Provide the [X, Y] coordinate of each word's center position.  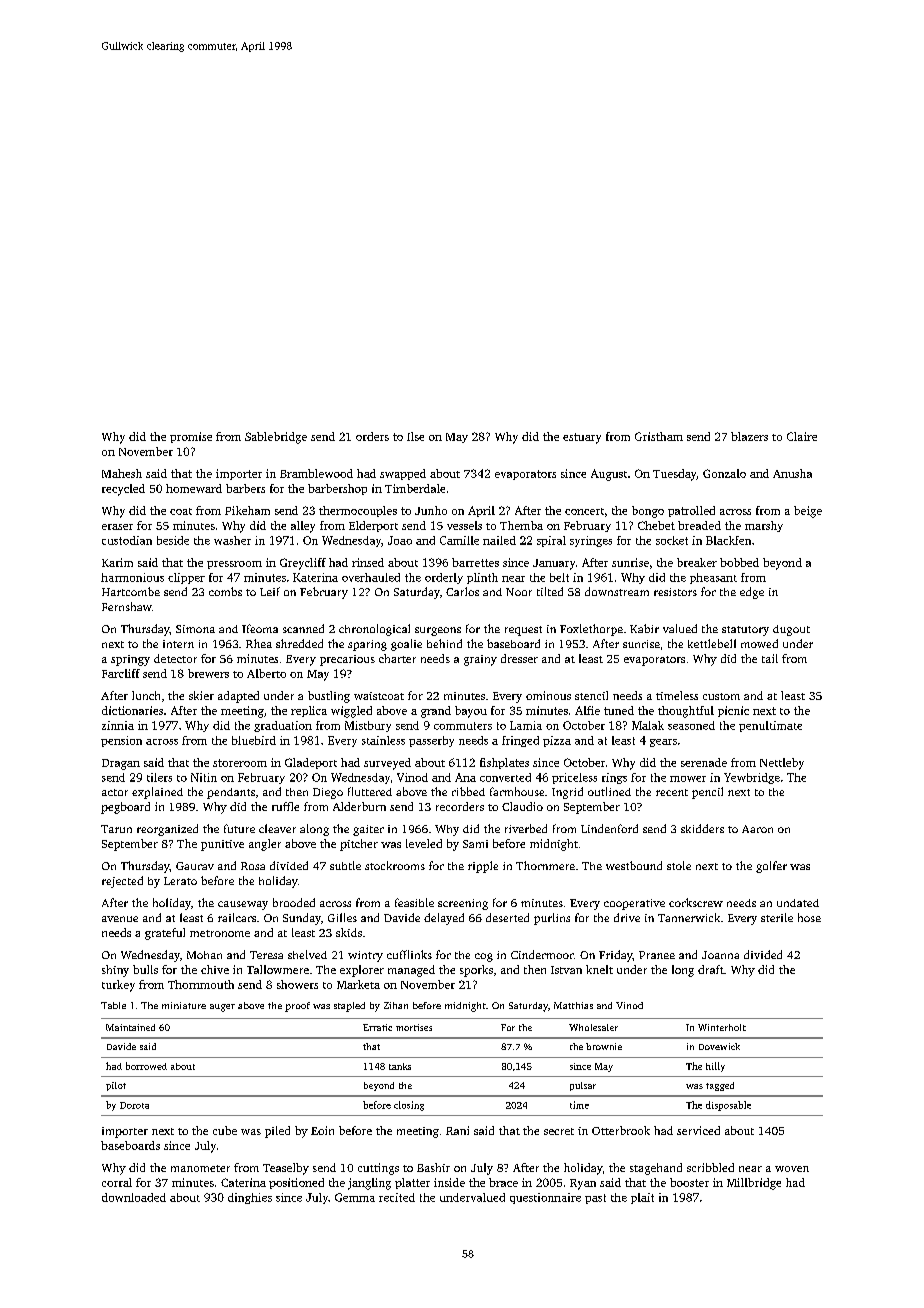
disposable [728, 1106]
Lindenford [609, 828]
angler [265, 845]
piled [277, 1132]
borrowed [146, 1066]
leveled [424, 843]
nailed [499, 540]
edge [752, 593]
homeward [194, 488]
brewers [208, 673]
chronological [374, 630]
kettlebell [712, 643]
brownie [604, 1046]
